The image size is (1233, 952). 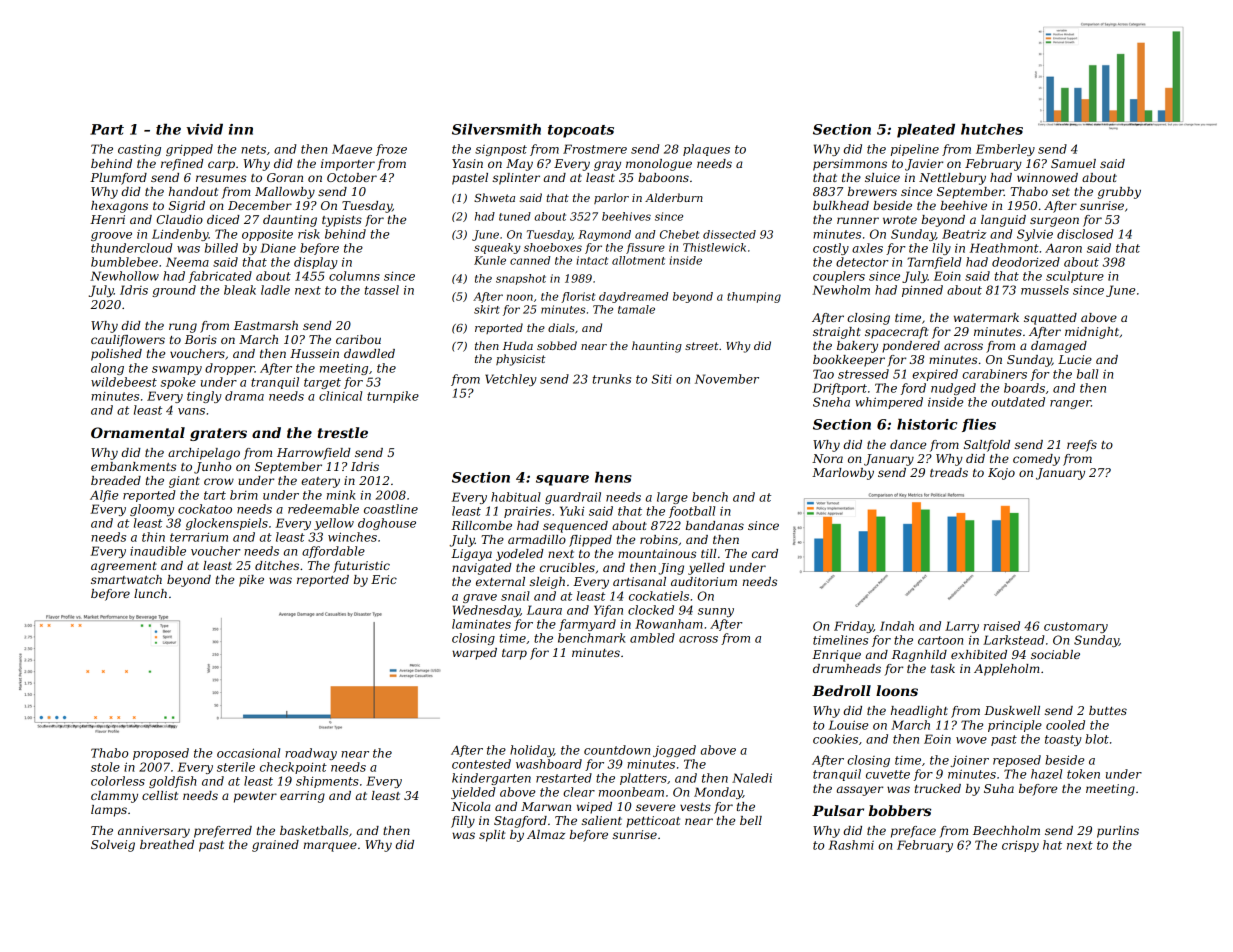 What do you see at coordinates (1082, 446) in the screenshot?
I see `reefs` at bounding box center [1082, 446].
